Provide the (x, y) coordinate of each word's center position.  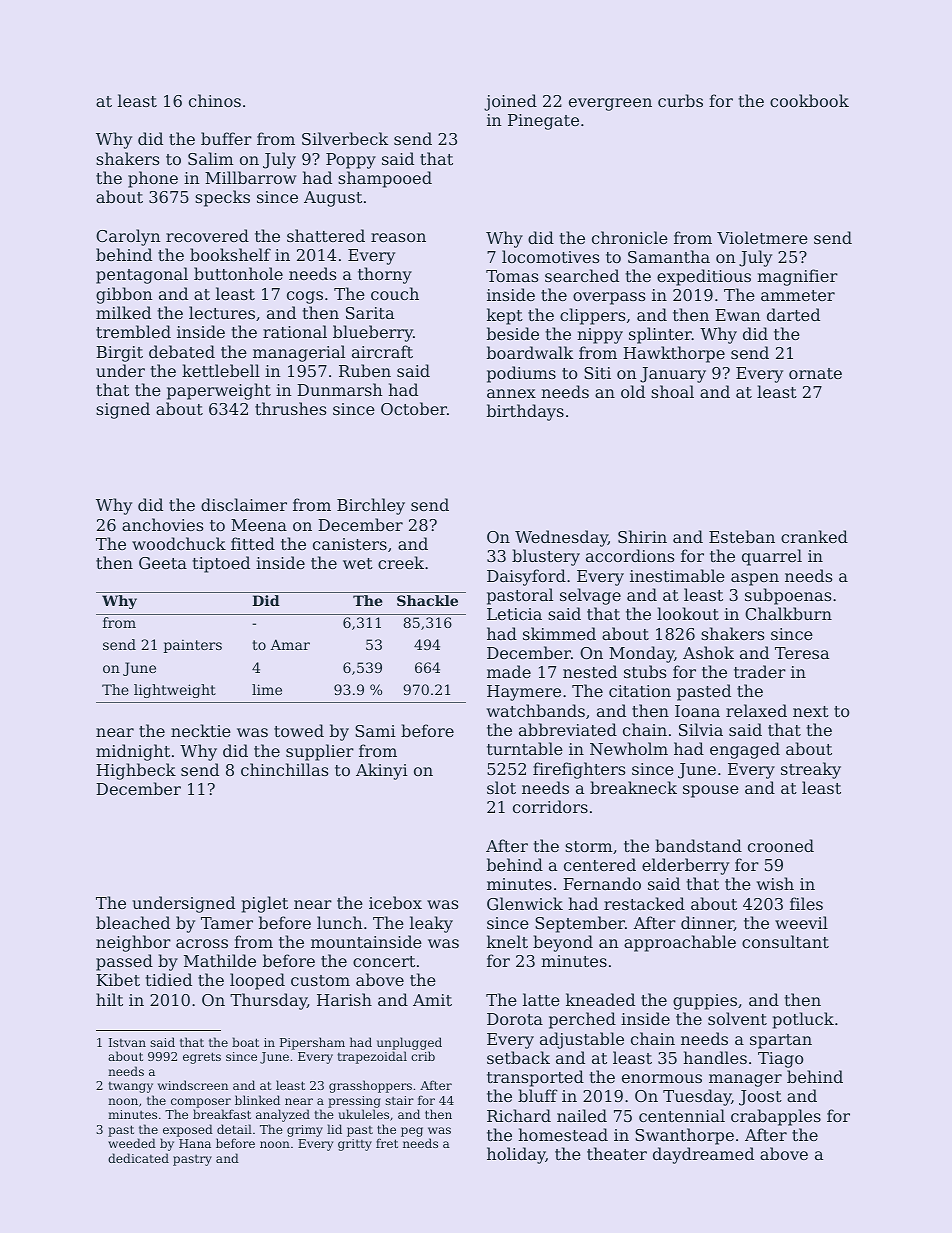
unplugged (409, 1043)
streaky (811, 770)
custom (320, 980)
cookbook (809, 100)
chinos (215, 100)
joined (510, 102)
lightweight (175, 691)
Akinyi (382, 771)
